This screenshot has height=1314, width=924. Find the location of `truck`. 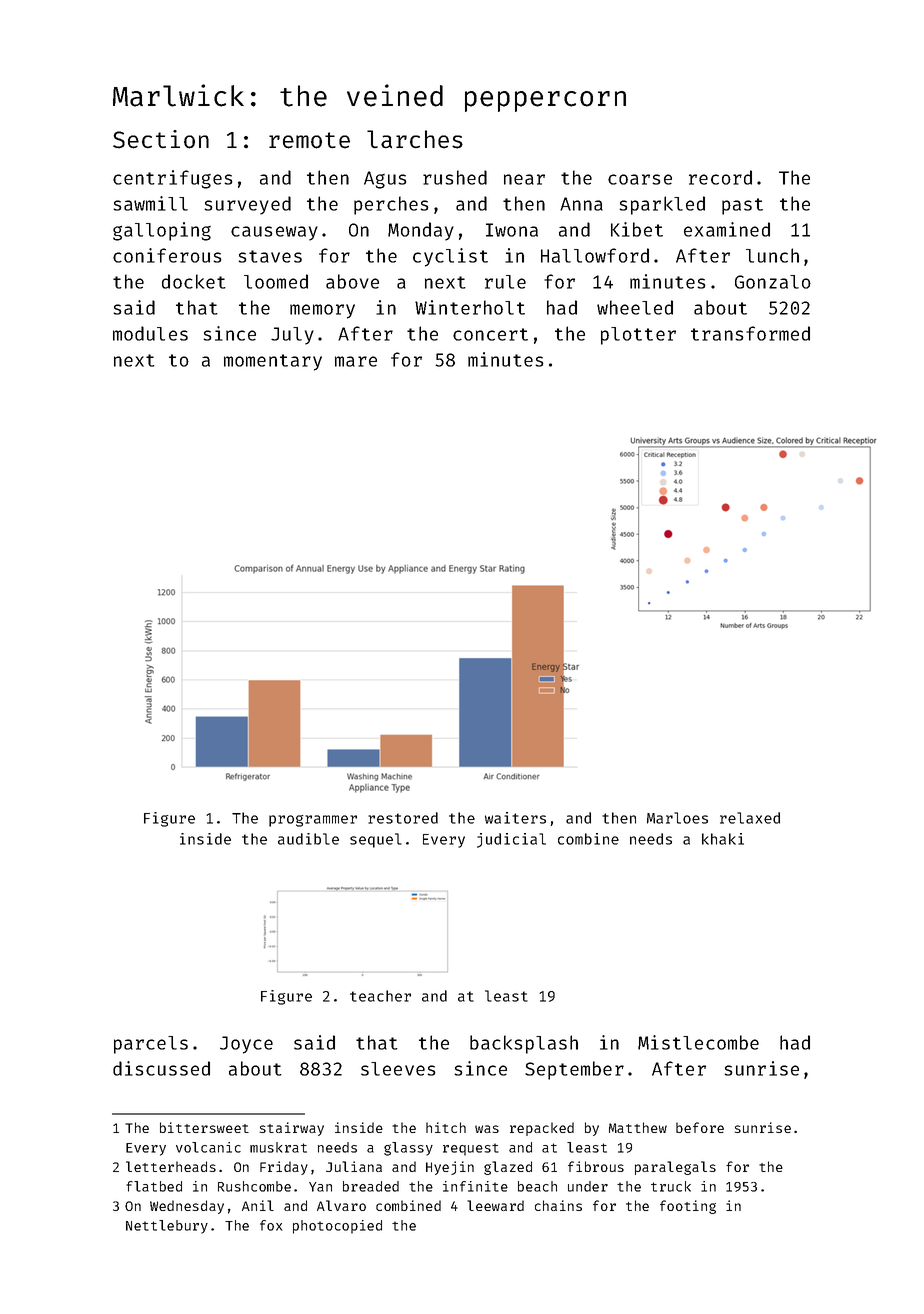

truck is located at coordinates (671, 1186).
